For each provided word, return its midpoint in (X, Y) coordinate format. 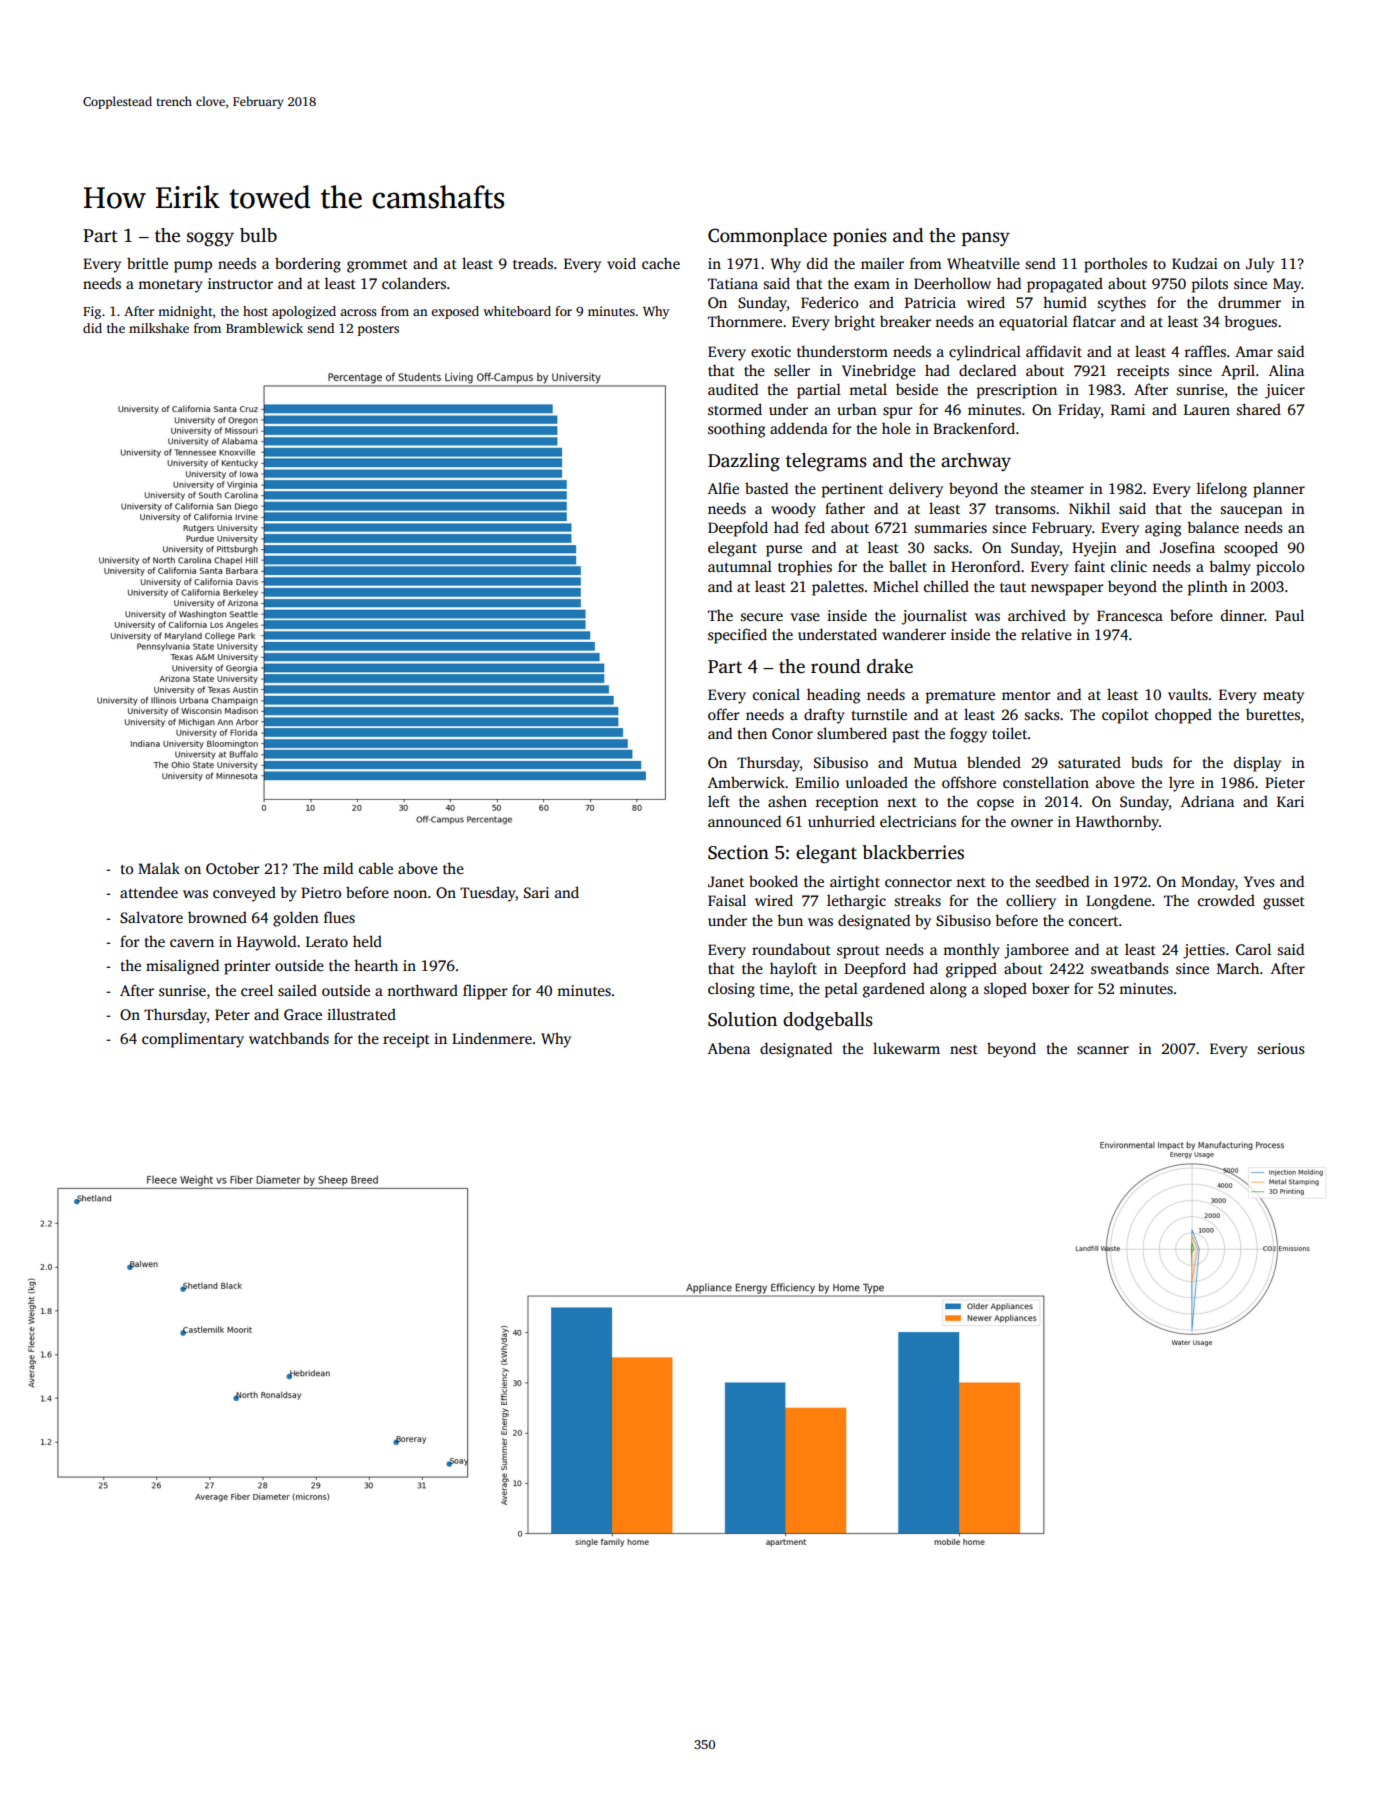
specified (737, 636)
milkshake (159, 328)
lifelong (1222, 490)
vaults (1188, 694)
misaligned (182, 967)
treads (533, 263)
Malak (159, 868)
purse (784, 551)
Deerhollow (952, 283)
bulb (258, 235)
